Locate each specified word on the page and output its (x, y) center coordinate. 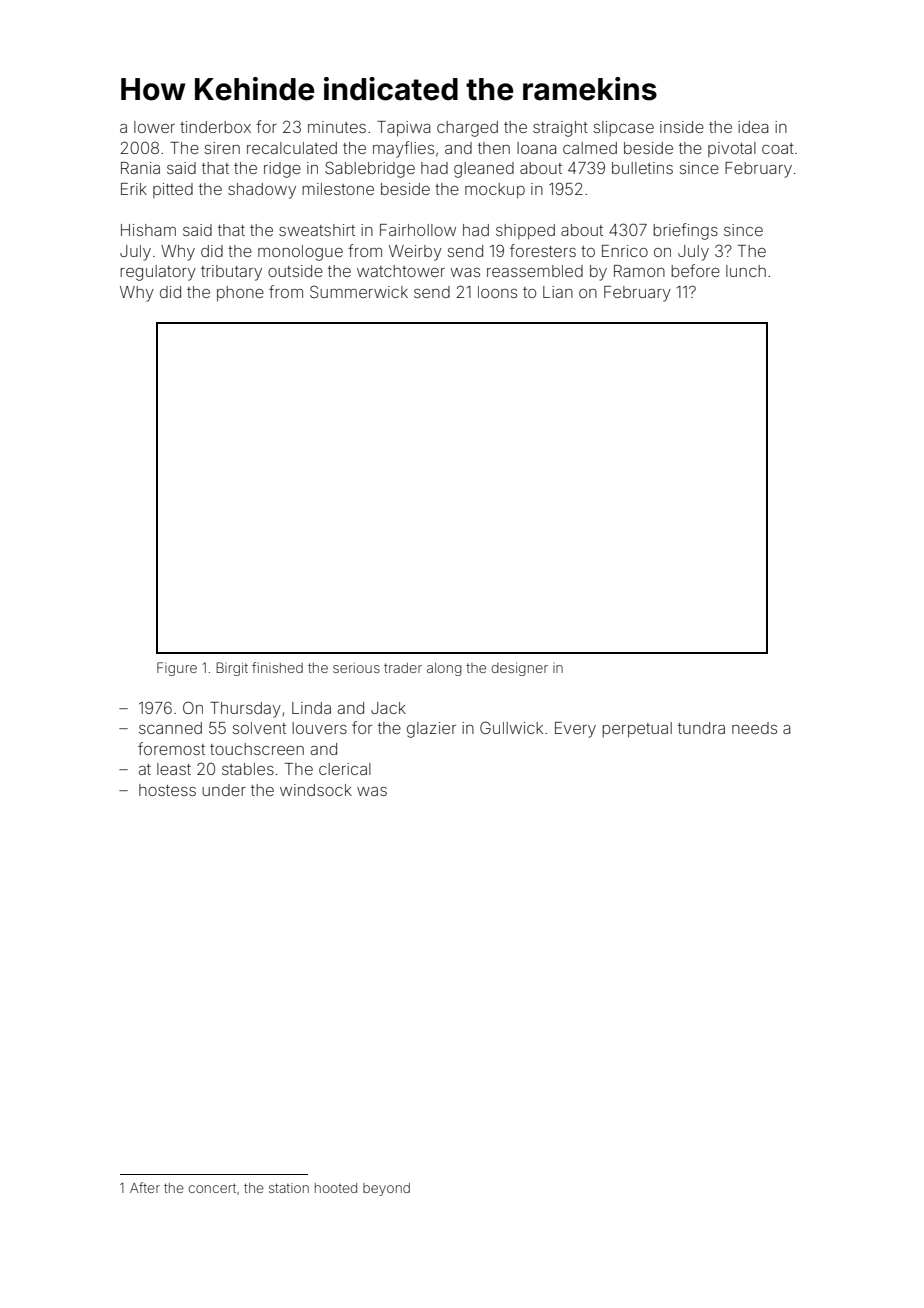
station (289, 1188)
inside (682, 127)
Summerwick (359, 291)
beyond (386, 1189)
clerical (345, 769)
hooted (336, 1188)
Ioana (536, 148)
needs (754, 728)
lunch (746, 271)
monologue (300, 253)
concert (212, 1188)
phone (240, 294)
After (145, 1187)
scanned (170, 728)
